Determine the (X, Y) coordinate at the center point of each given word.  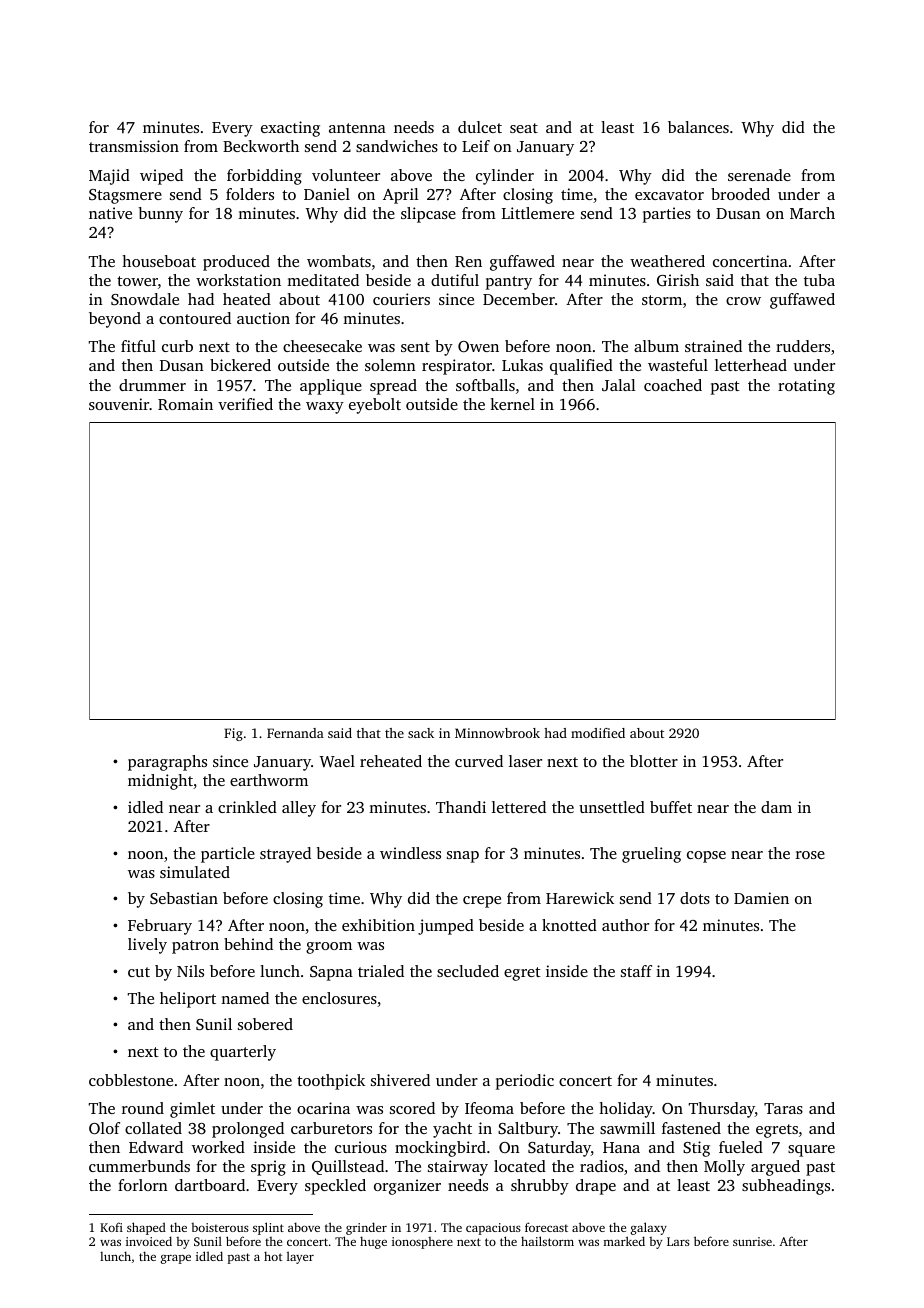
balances (698, 127)
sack (421, 733)
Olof (104, 1128)
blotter (654, 761)
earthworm (269, 780)
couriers (401, 299)
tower (137, 281)
